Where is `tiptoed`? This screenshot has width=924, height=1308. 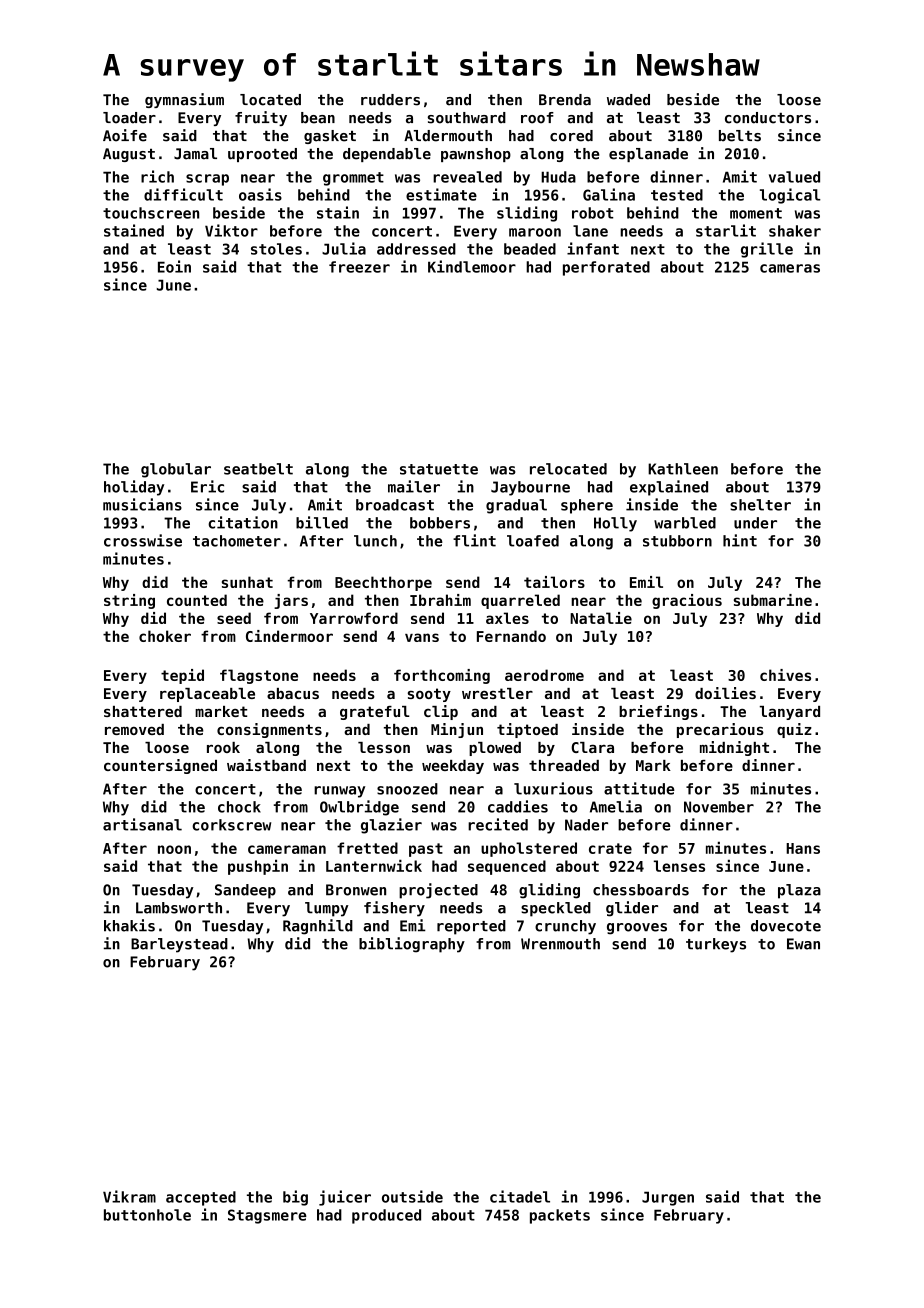
tiptoed is located at coordinates (527, 730).
